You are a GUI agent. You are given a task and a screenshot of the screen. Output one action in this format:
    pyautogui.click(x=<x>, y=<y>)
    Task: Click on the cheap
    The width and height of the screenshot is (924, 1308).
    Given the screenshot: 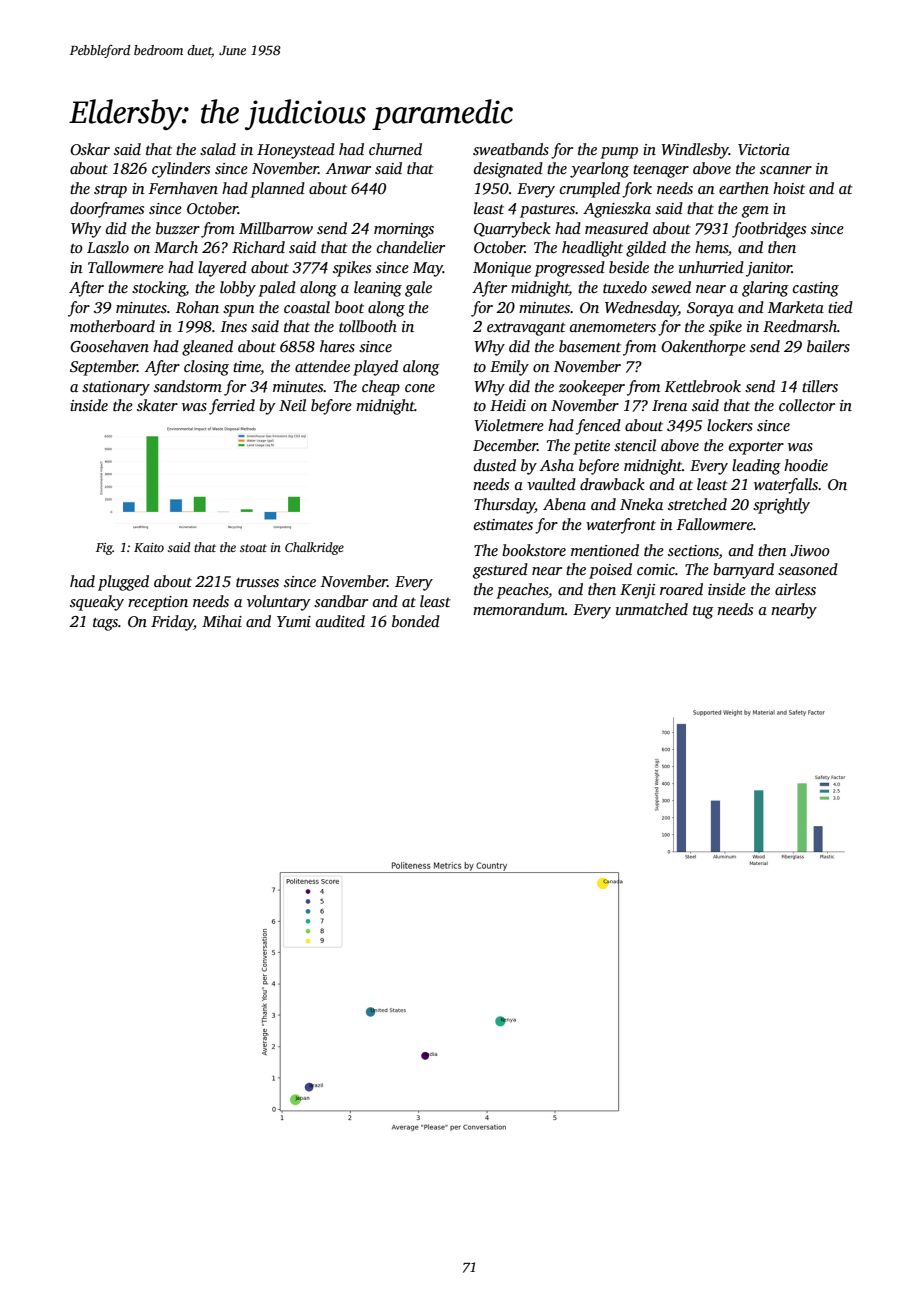 What is the action you would take?
    pyautogui.click(x=381, y=388)
